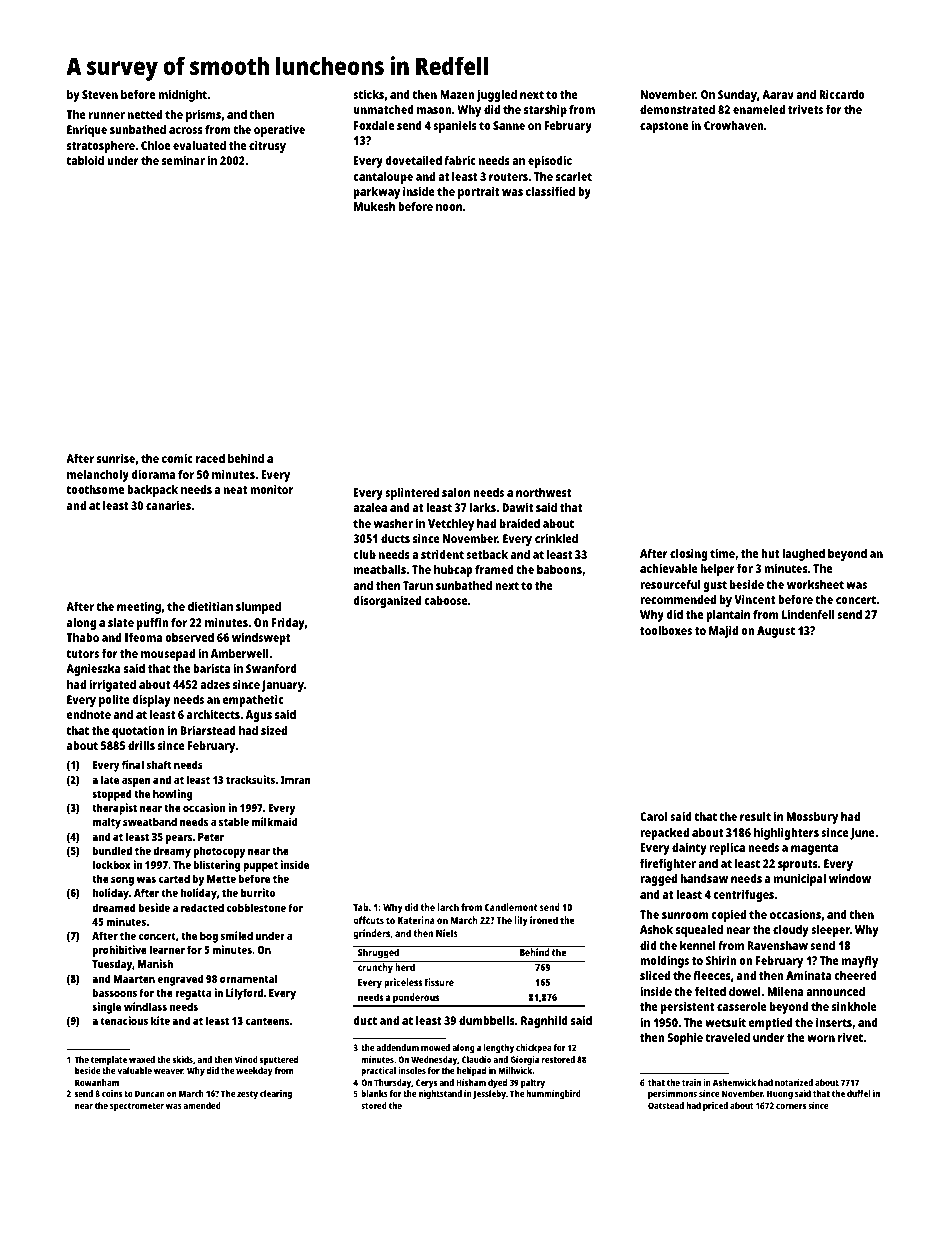 The height and width of the screenshot is (1233, 952). Describe the element at coordinates (368, 94) in the screenshot. I see `sticks` at that location.
